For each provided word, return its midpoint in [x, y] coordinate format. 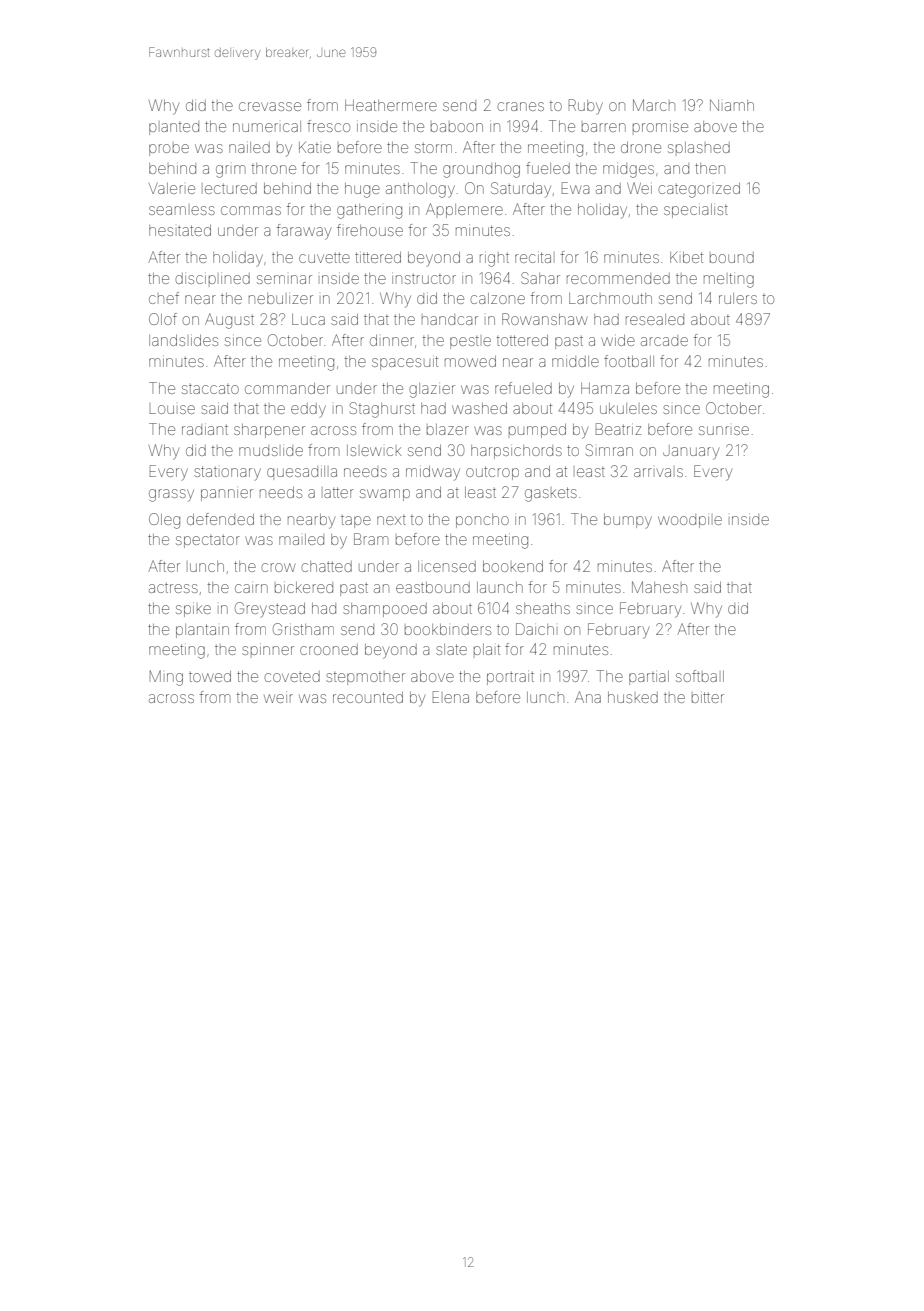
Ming [166, 678]
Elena [451, 697]
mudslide [271, 451]
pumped [537, 431]
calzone [498, 298]
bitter [708, 697]
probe [169, 150]
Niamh [732, 105]
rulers [738, 298]
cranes [521, 106]
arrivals [658, 472]
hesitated [180, 230]
